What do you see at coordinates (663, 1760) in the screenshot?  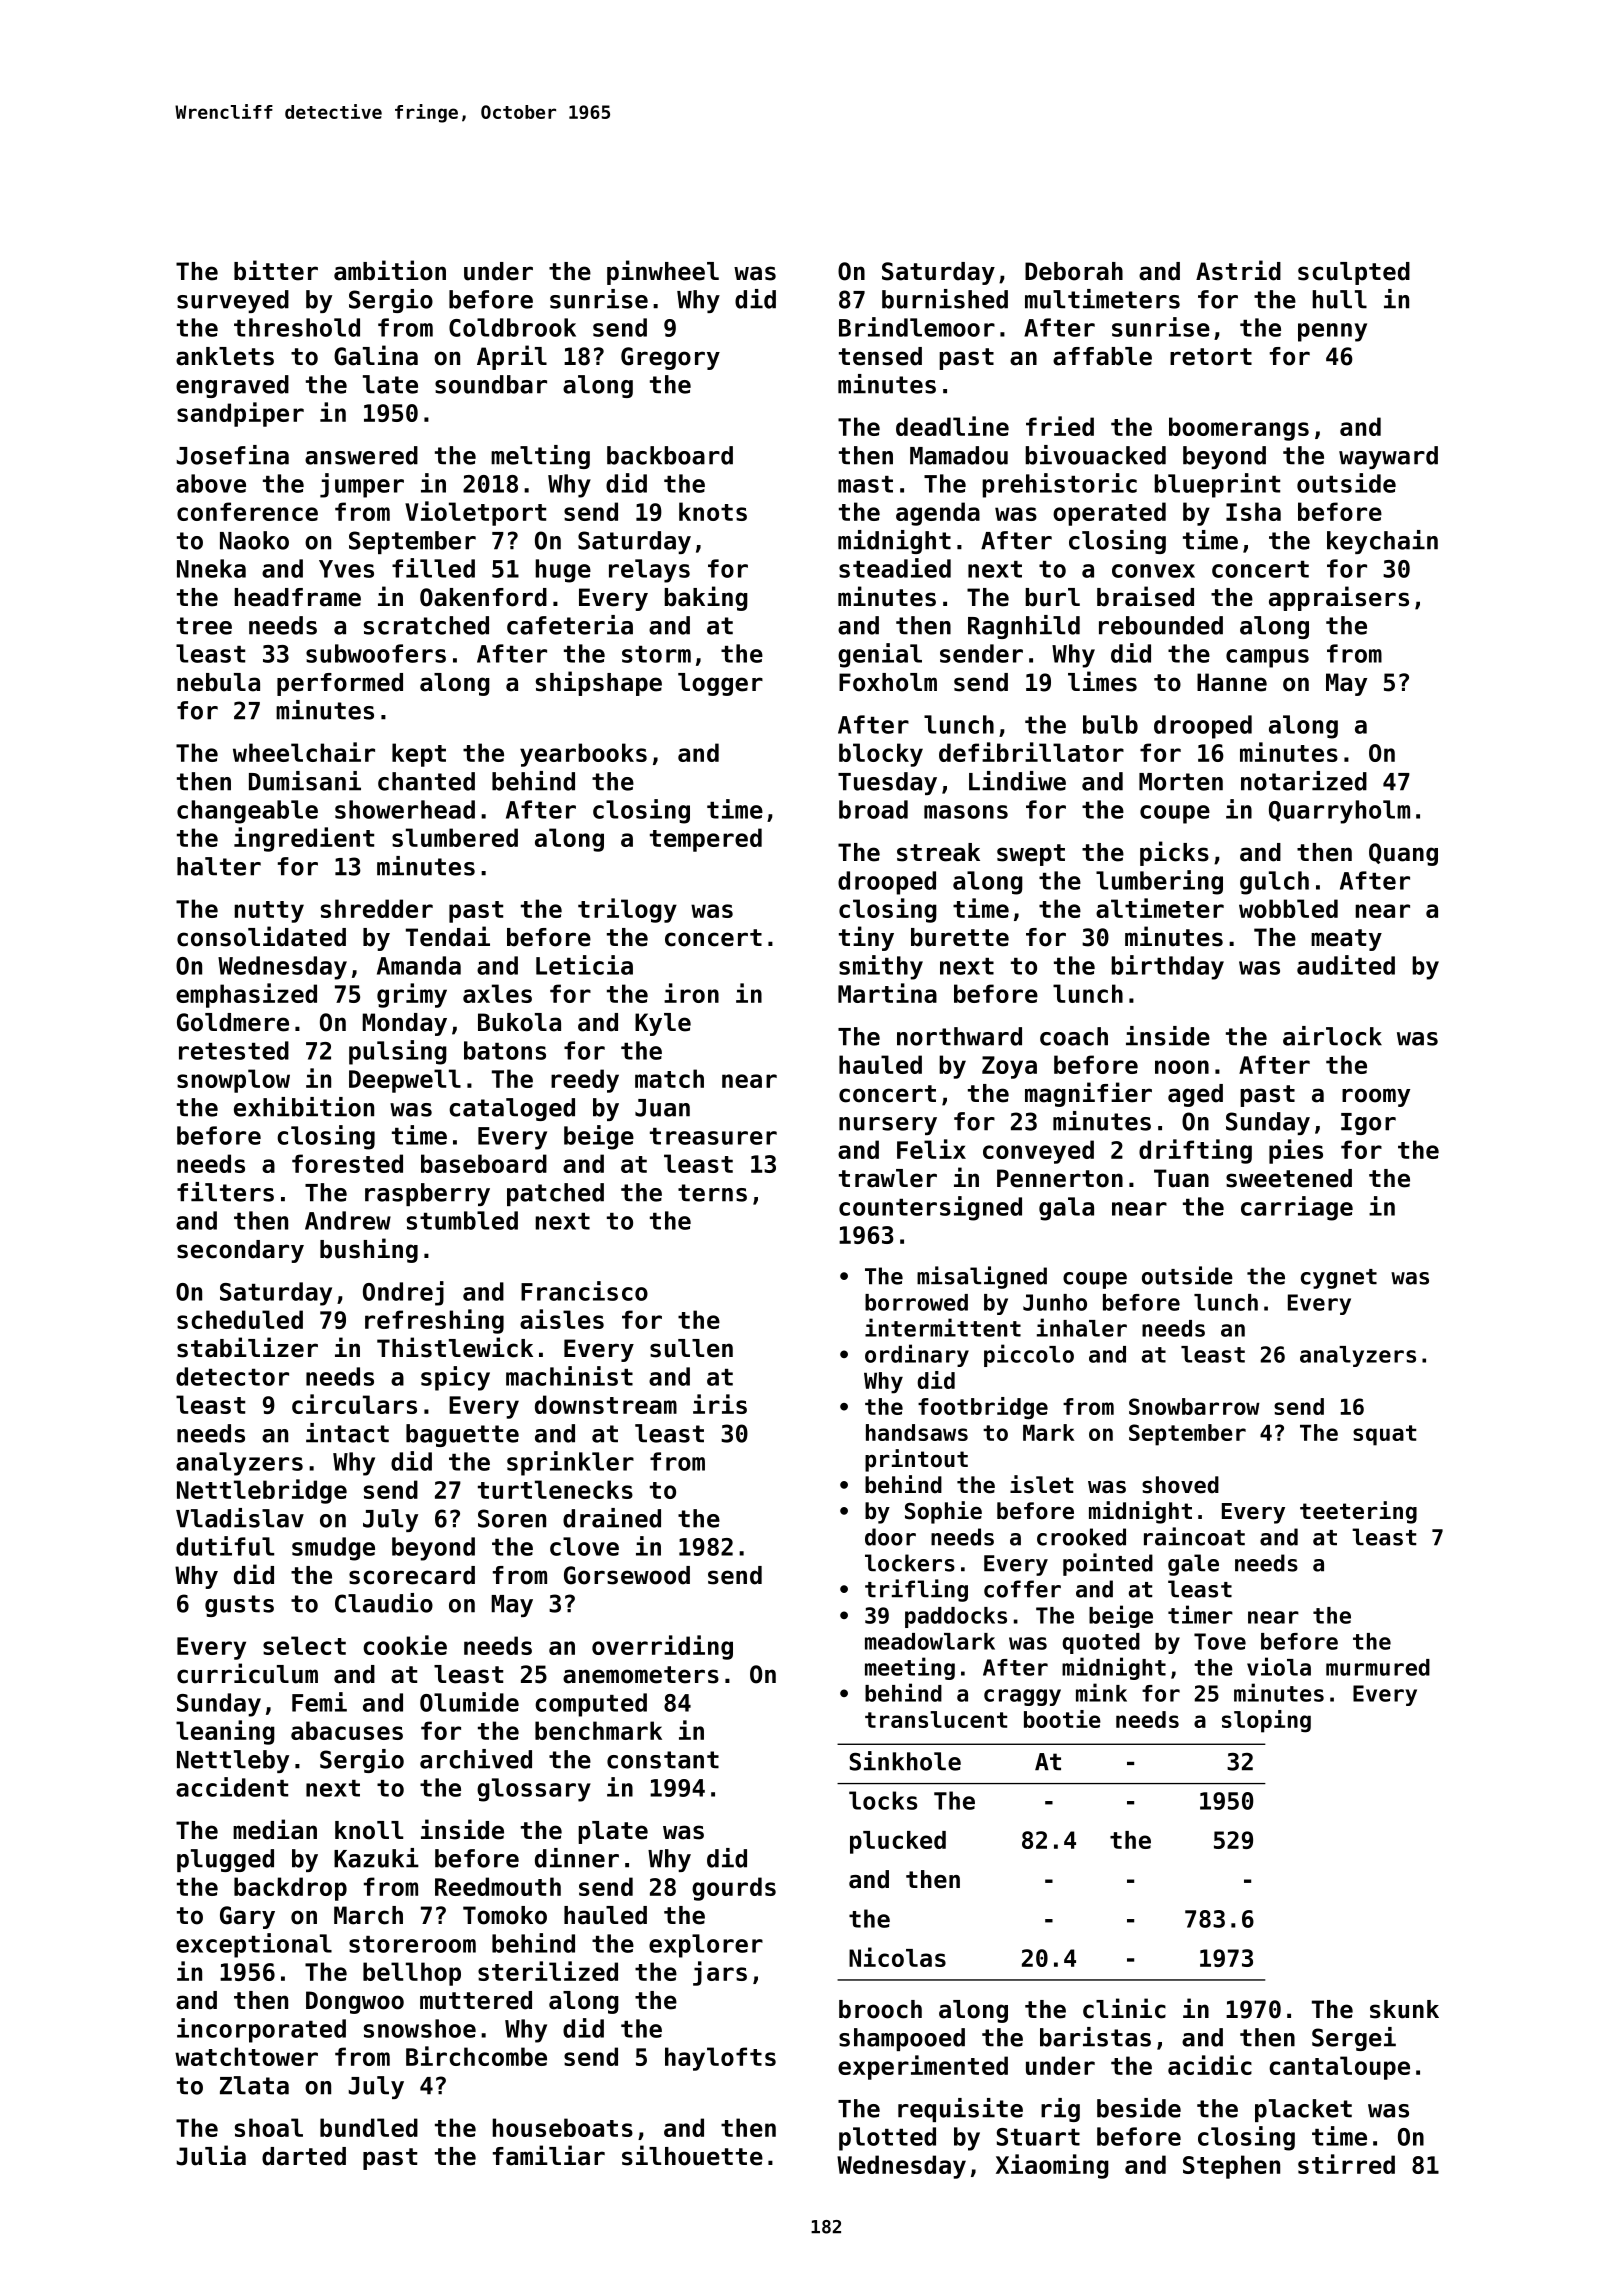 I see `constant` at bounding box center [663, 1760].
